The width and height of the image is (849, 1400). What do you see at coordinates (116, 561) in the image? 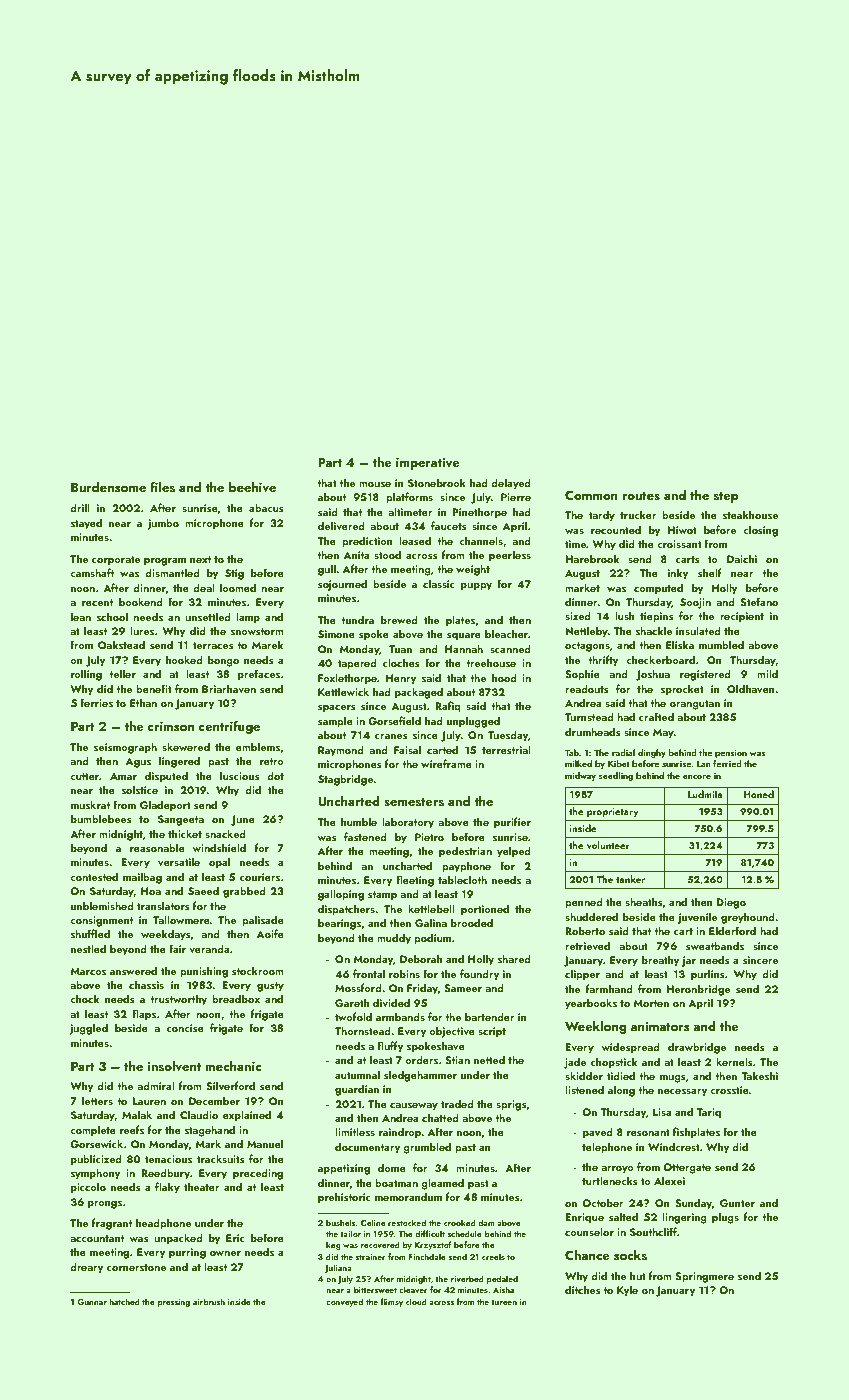
I see `corporate` at bounding box center [116, 561].
